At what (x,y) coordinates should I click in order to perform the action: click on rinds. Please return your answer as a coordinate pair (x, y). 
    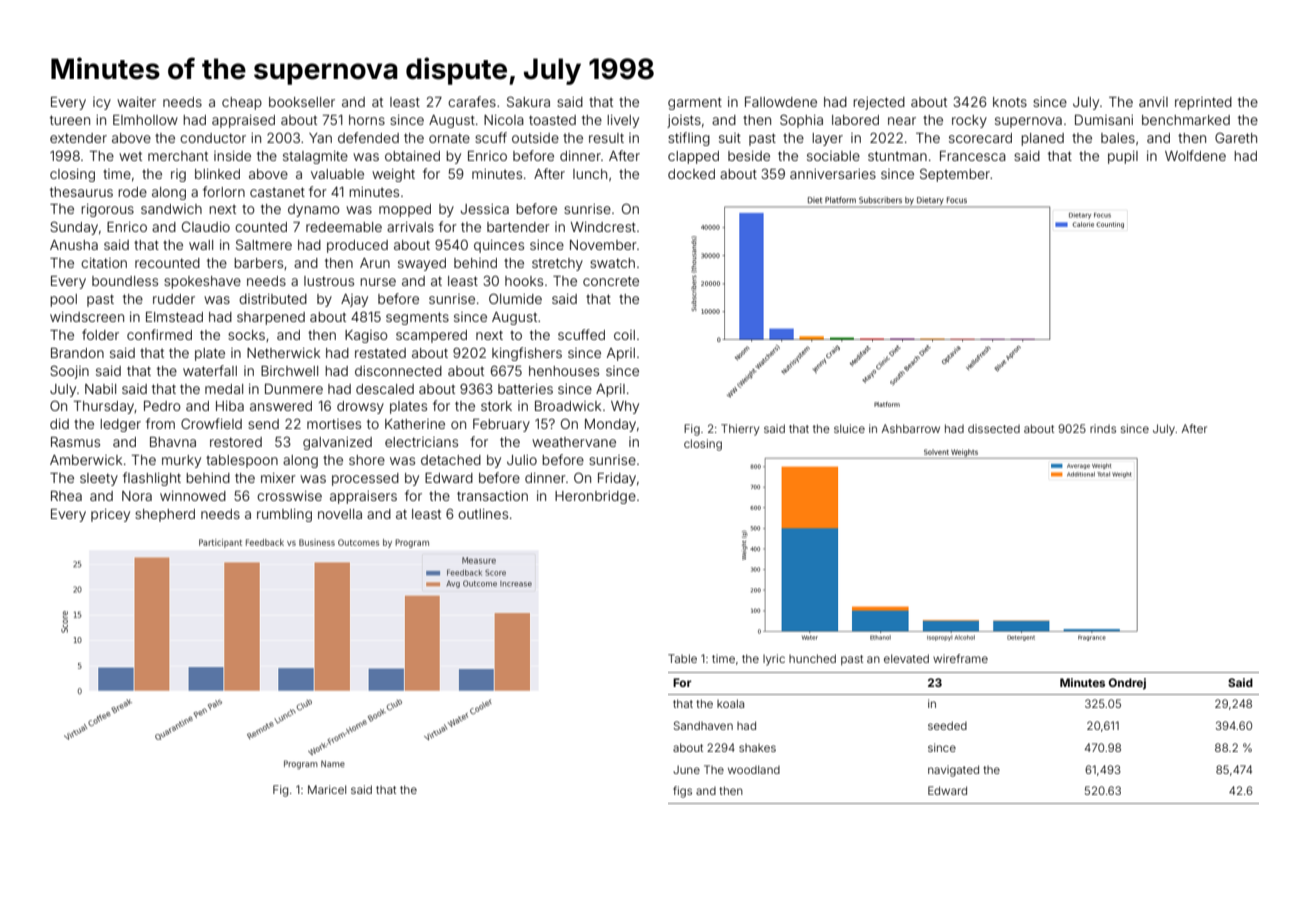
    Looking at the image, I should click on (1103, 428).
